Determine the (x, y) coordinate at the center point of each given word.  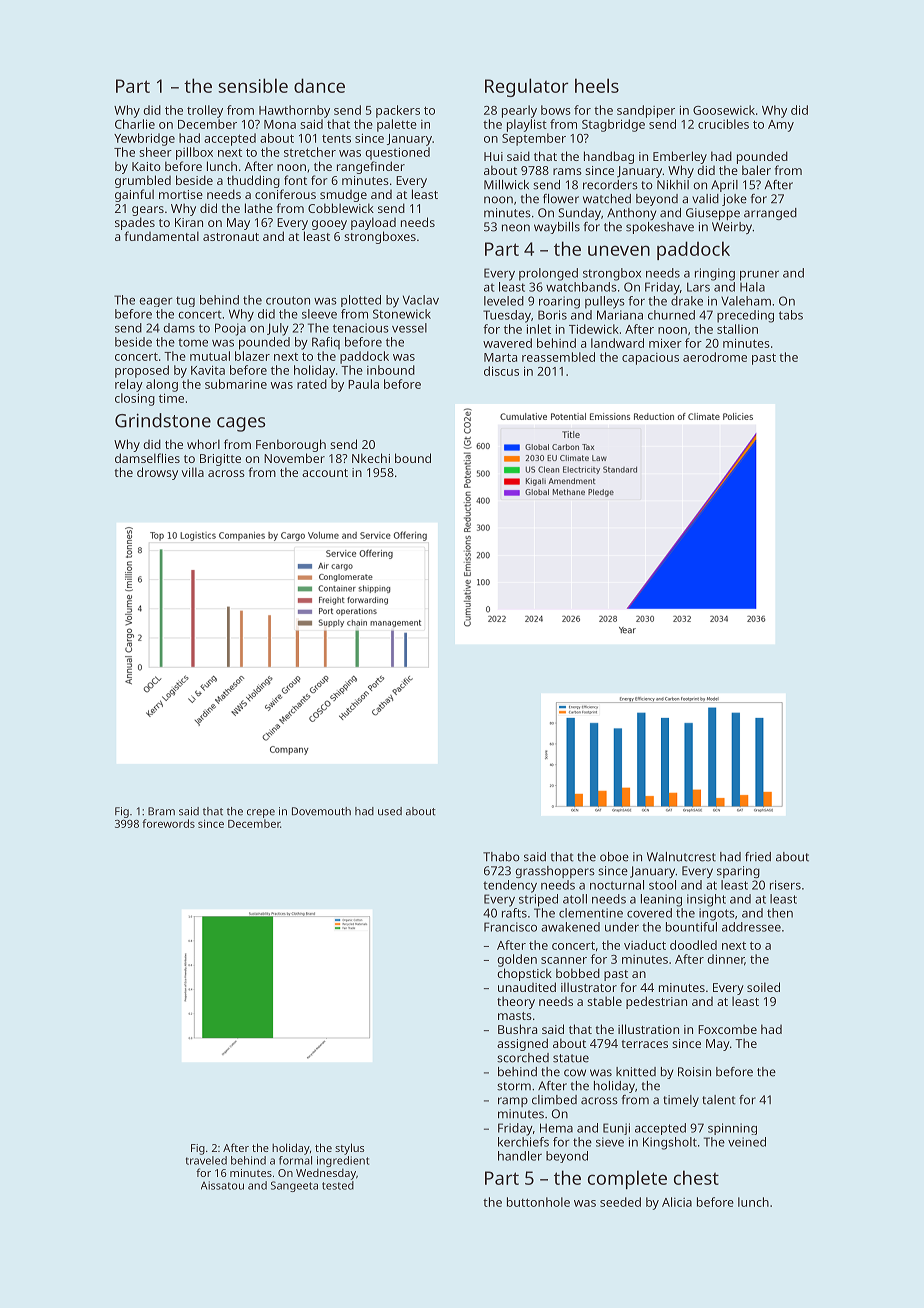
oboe (614, 857)
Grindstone (163, 420)
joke (734, 200)
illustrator (589, 987)
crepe (261, 813)
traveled (206, 1160)
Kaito (146, 166)
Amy (781, 126)
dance (319, 85)
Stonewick (402, 314)
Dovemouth (321, 811)
